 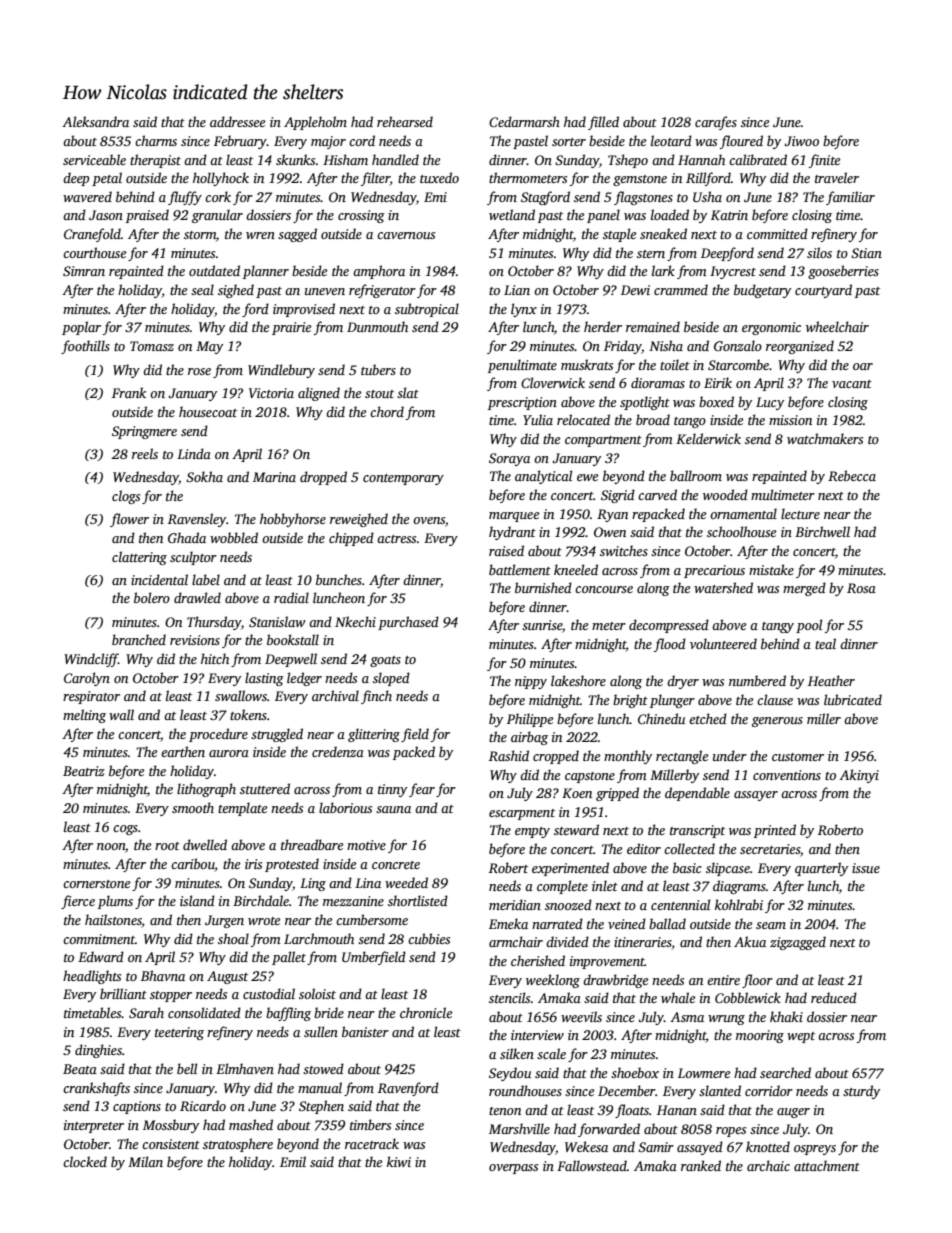 I want to click on marquee, so click(x=514, y=517).
